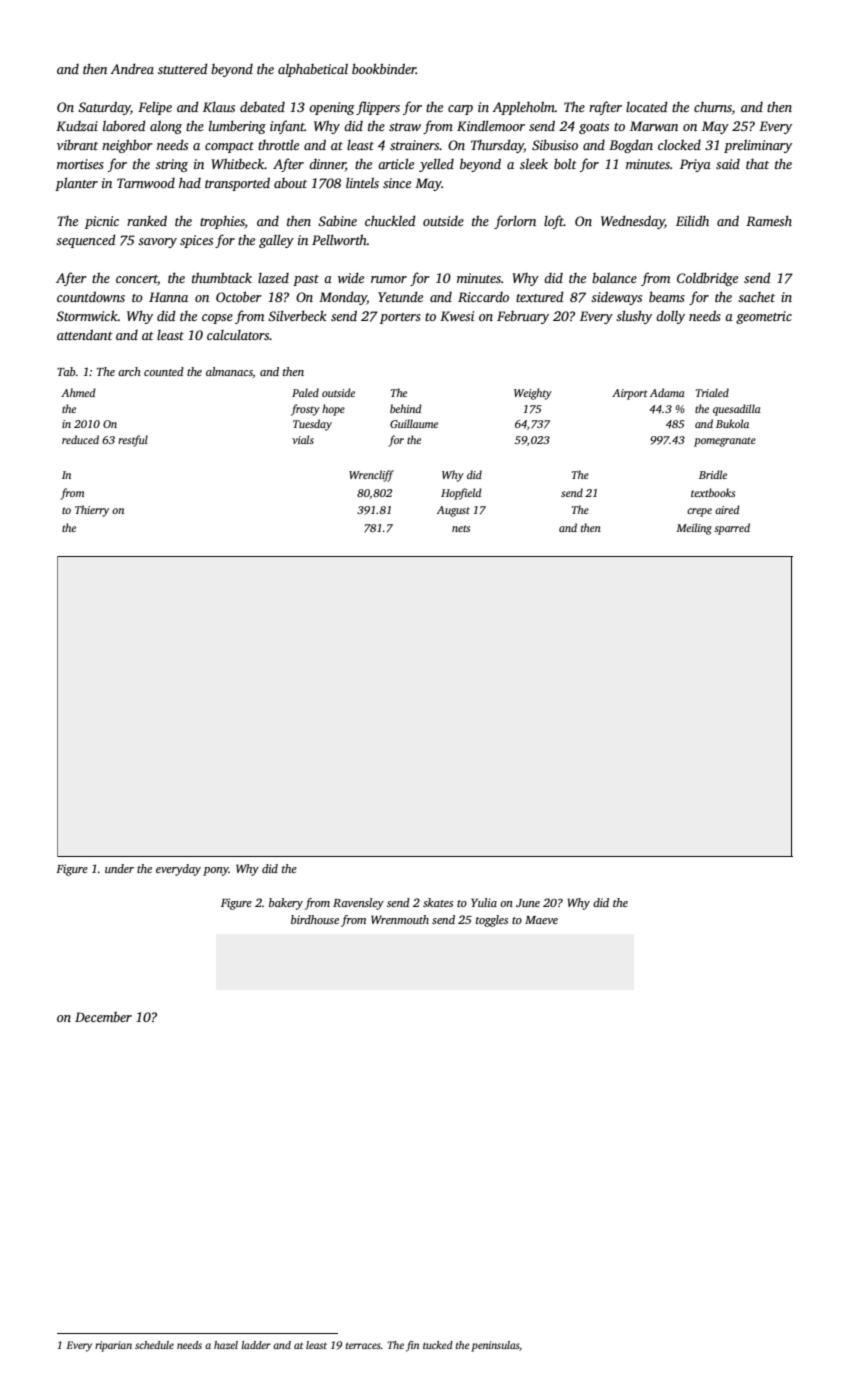 The height and width of the screenshot is (1400, 849). Describe the element at coordinates (92, 511) in the screenshot. I see `Thierry` at that location.
